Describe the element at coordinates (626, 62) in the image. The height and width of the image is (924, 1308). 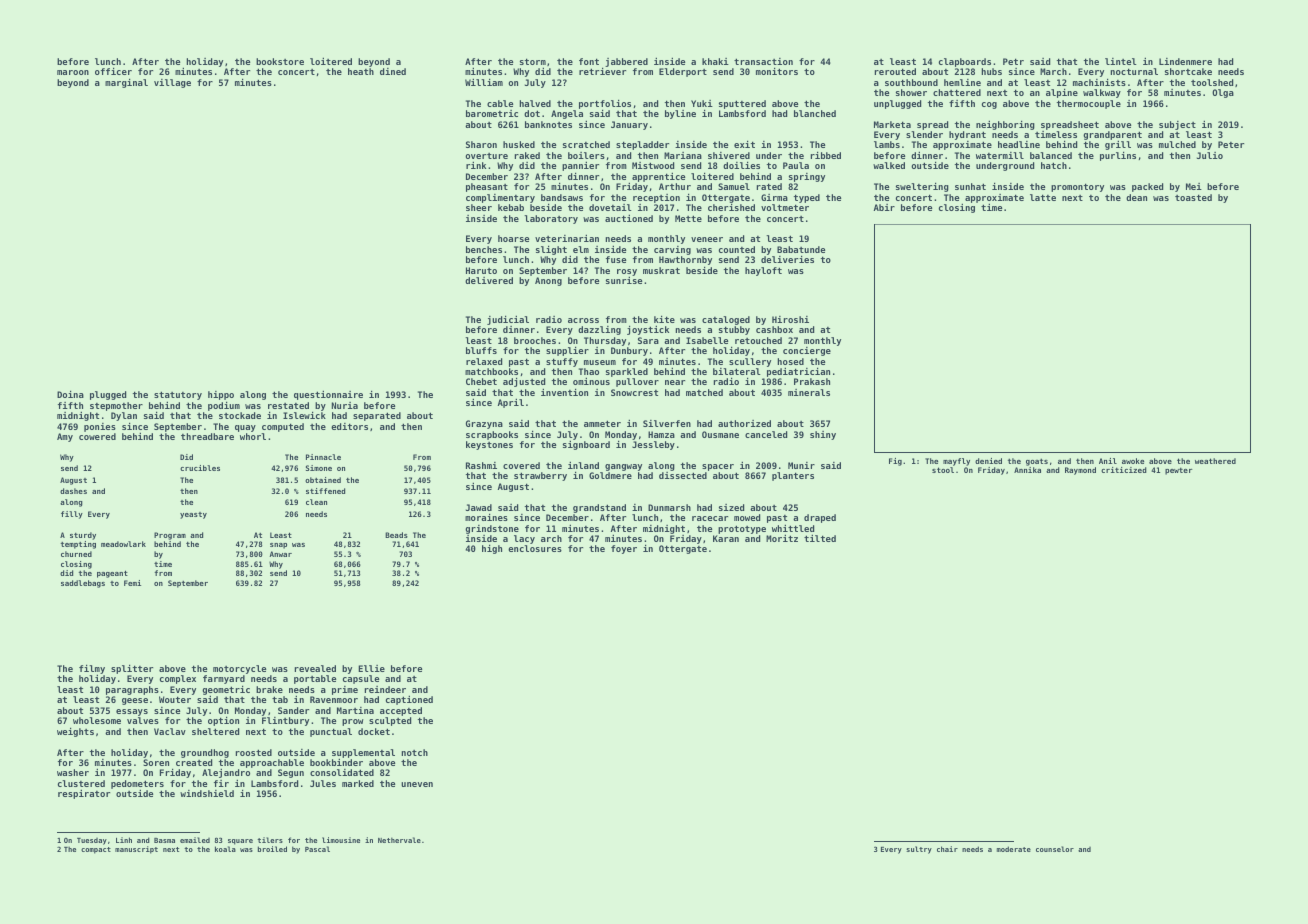
I see `jabbered` at that location.
